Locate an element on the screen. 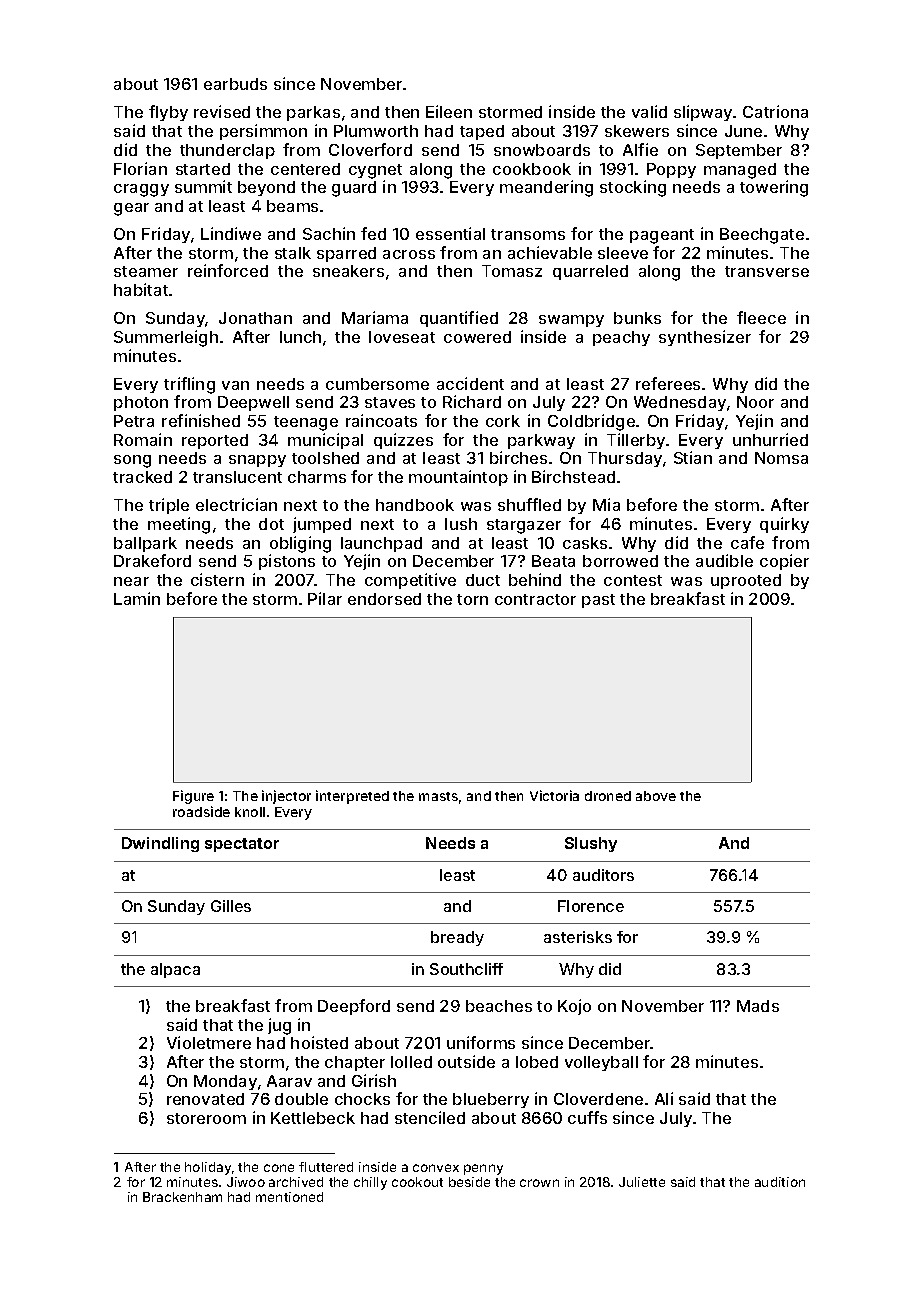 The width and height of the screenshot is (924, 1308). Mads is located at coordinates (758, 1006).
